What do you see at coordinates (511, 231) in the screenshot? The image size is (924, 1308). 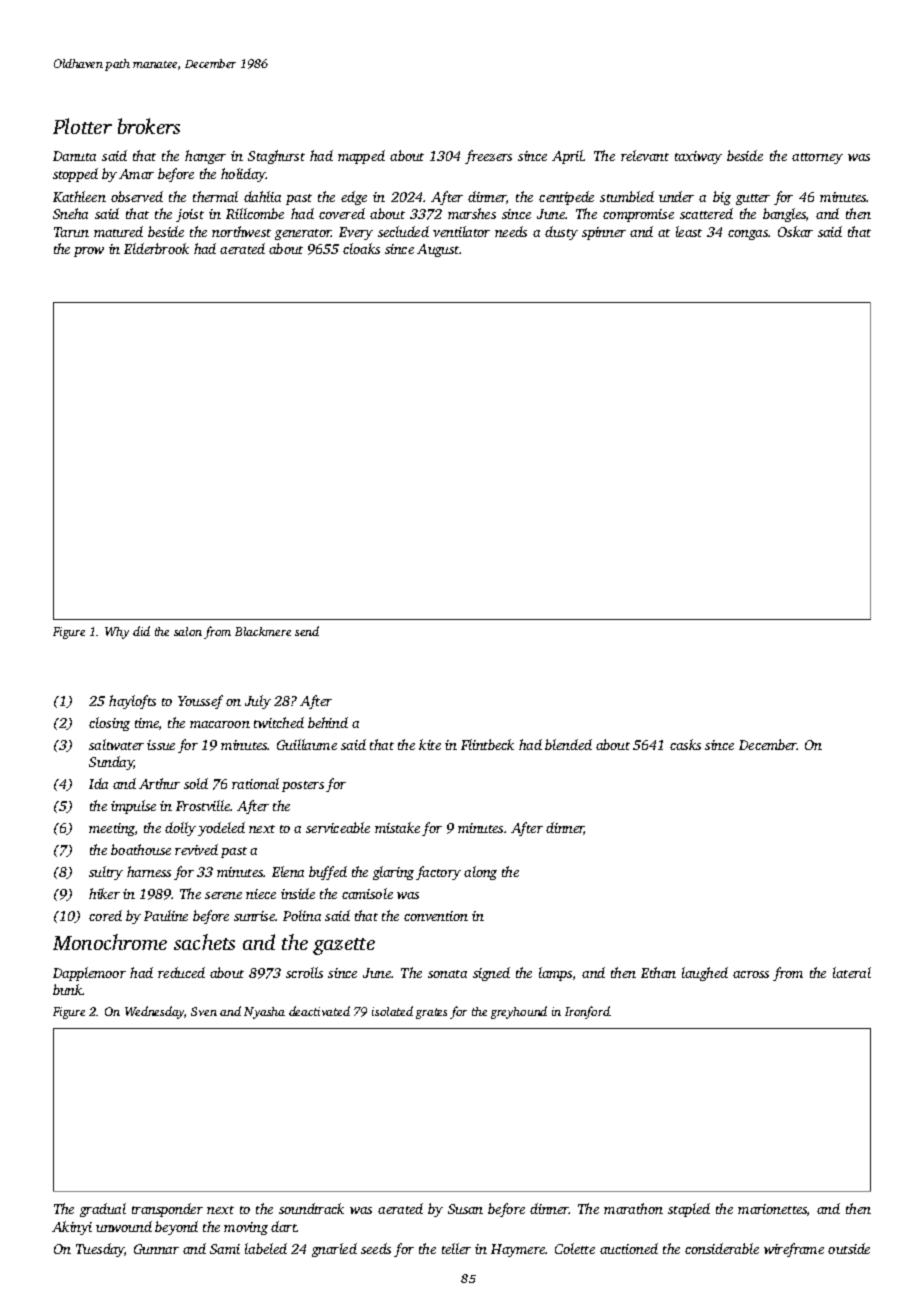 I see `needs` at bounding box center [511, 231].
